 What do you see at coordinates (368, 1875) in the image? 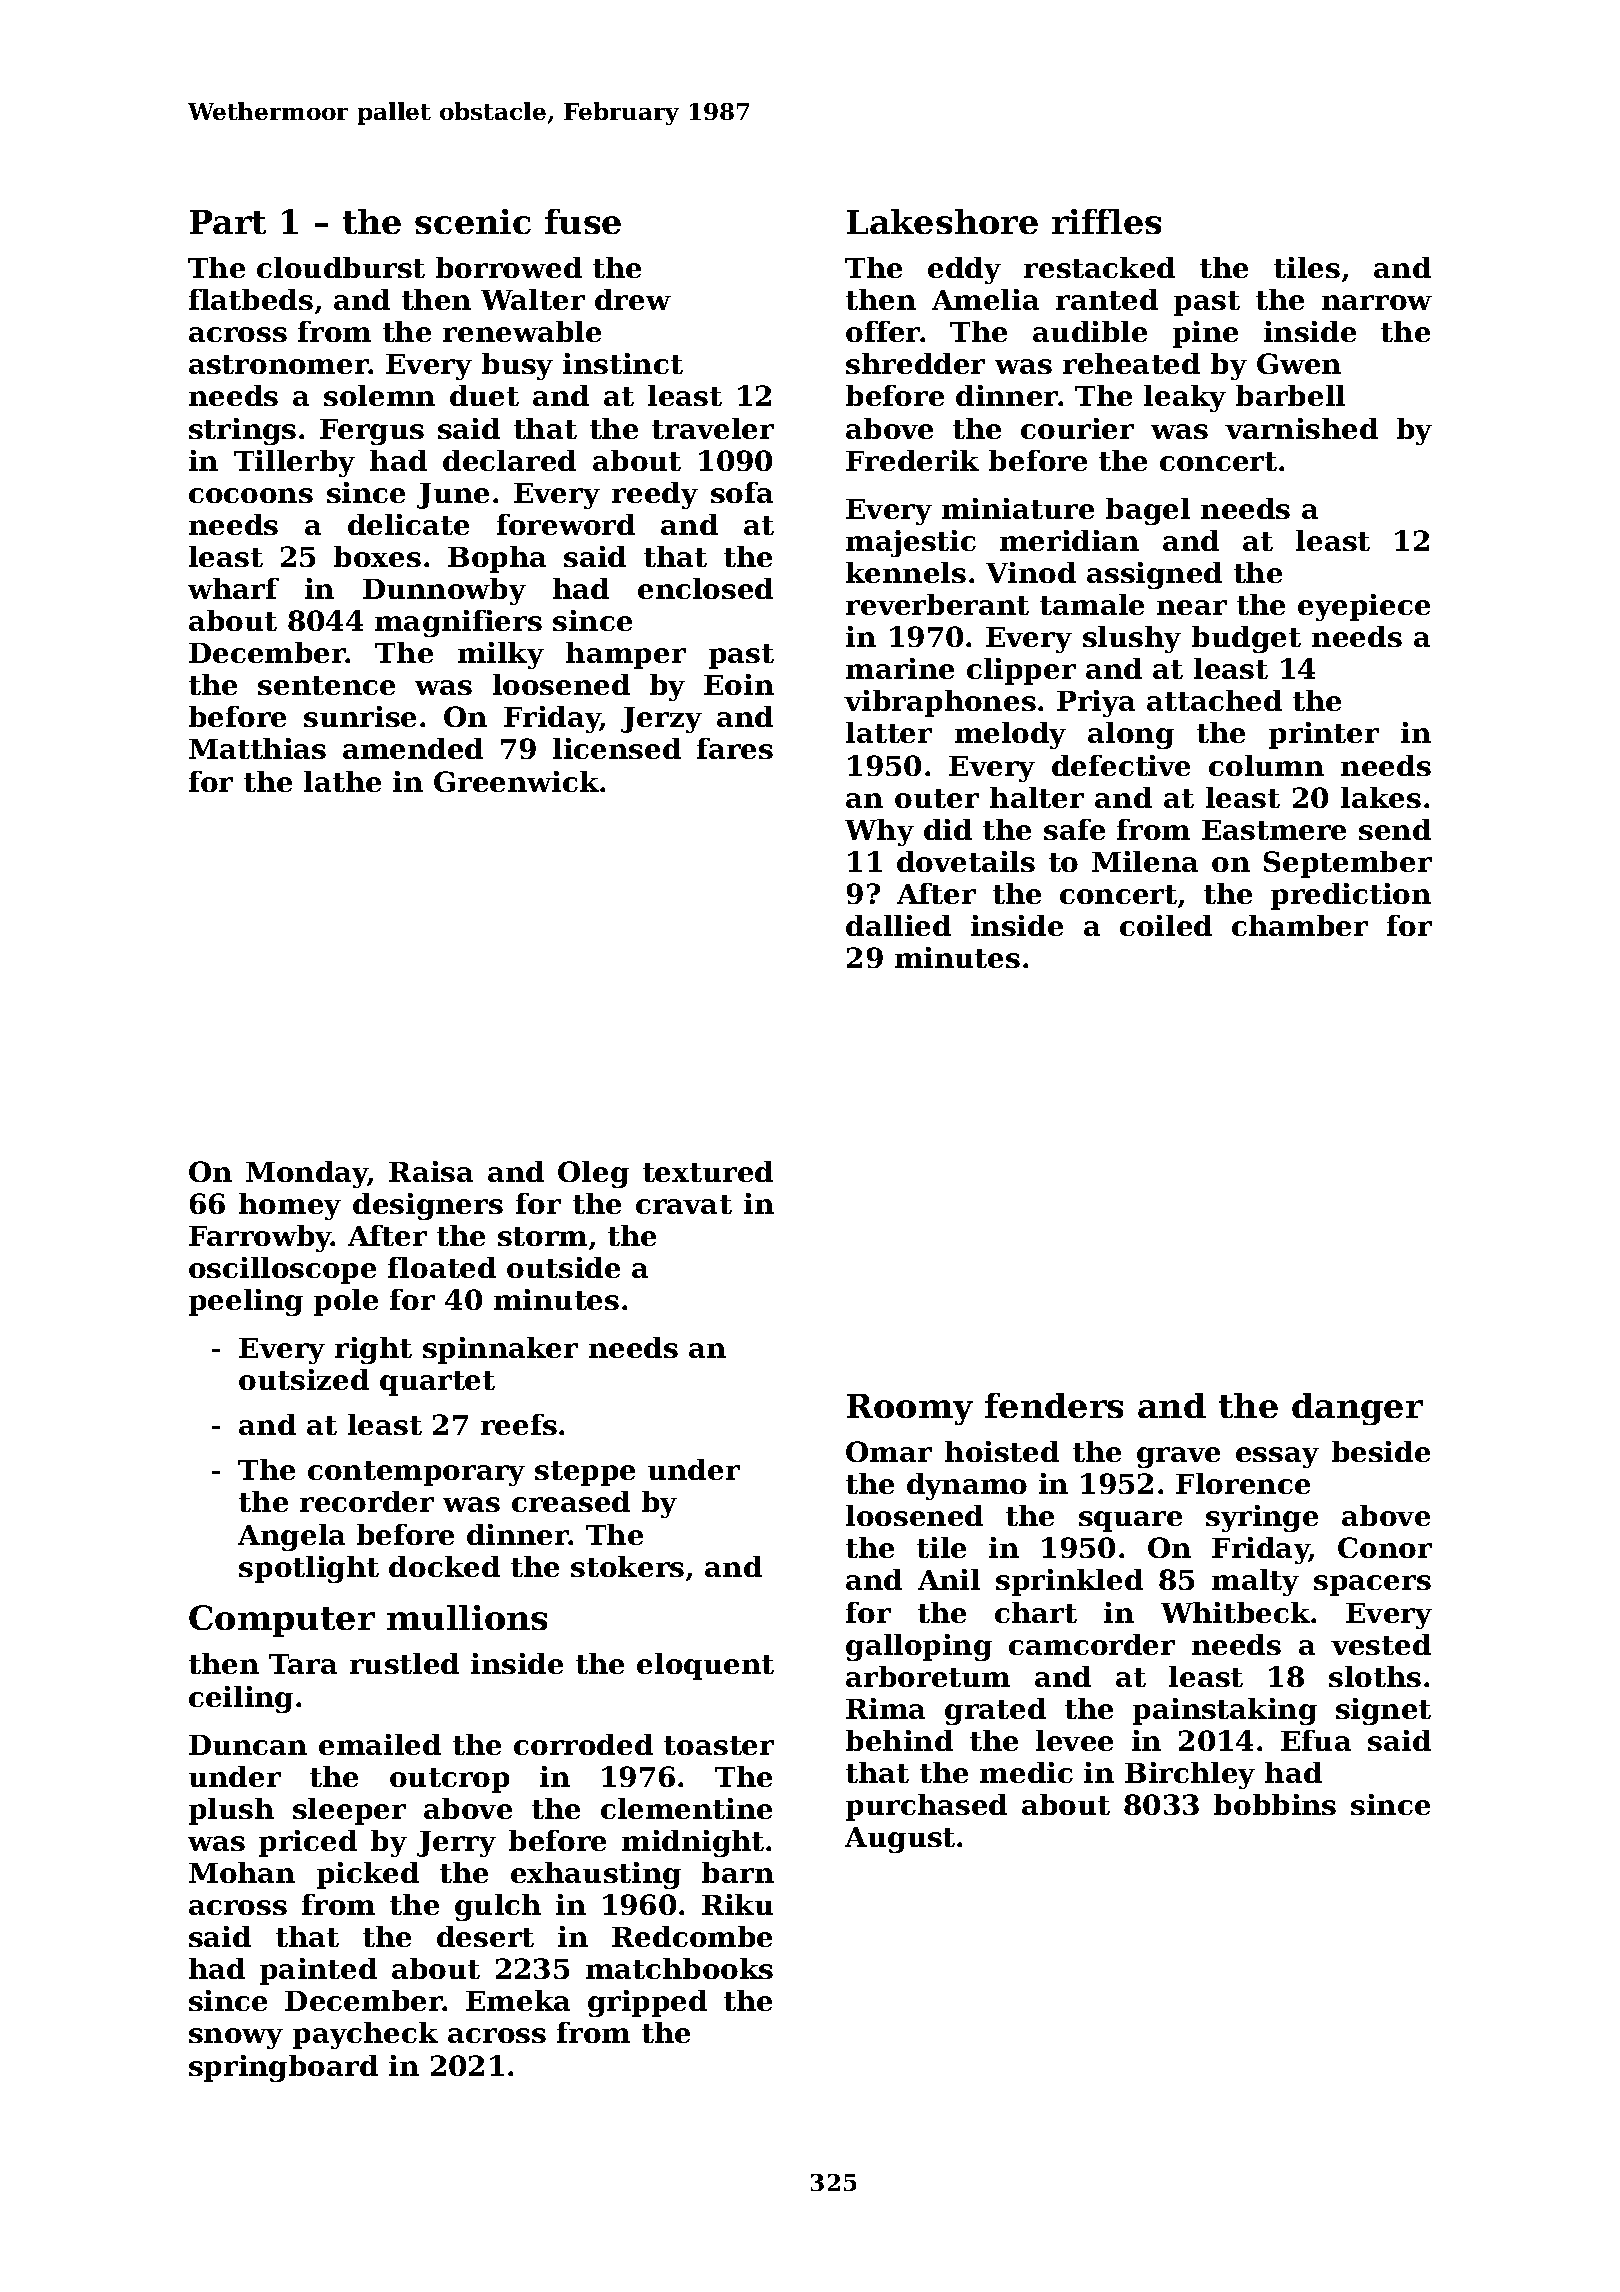
I see `picked` at bounding box center [368, 1875].
